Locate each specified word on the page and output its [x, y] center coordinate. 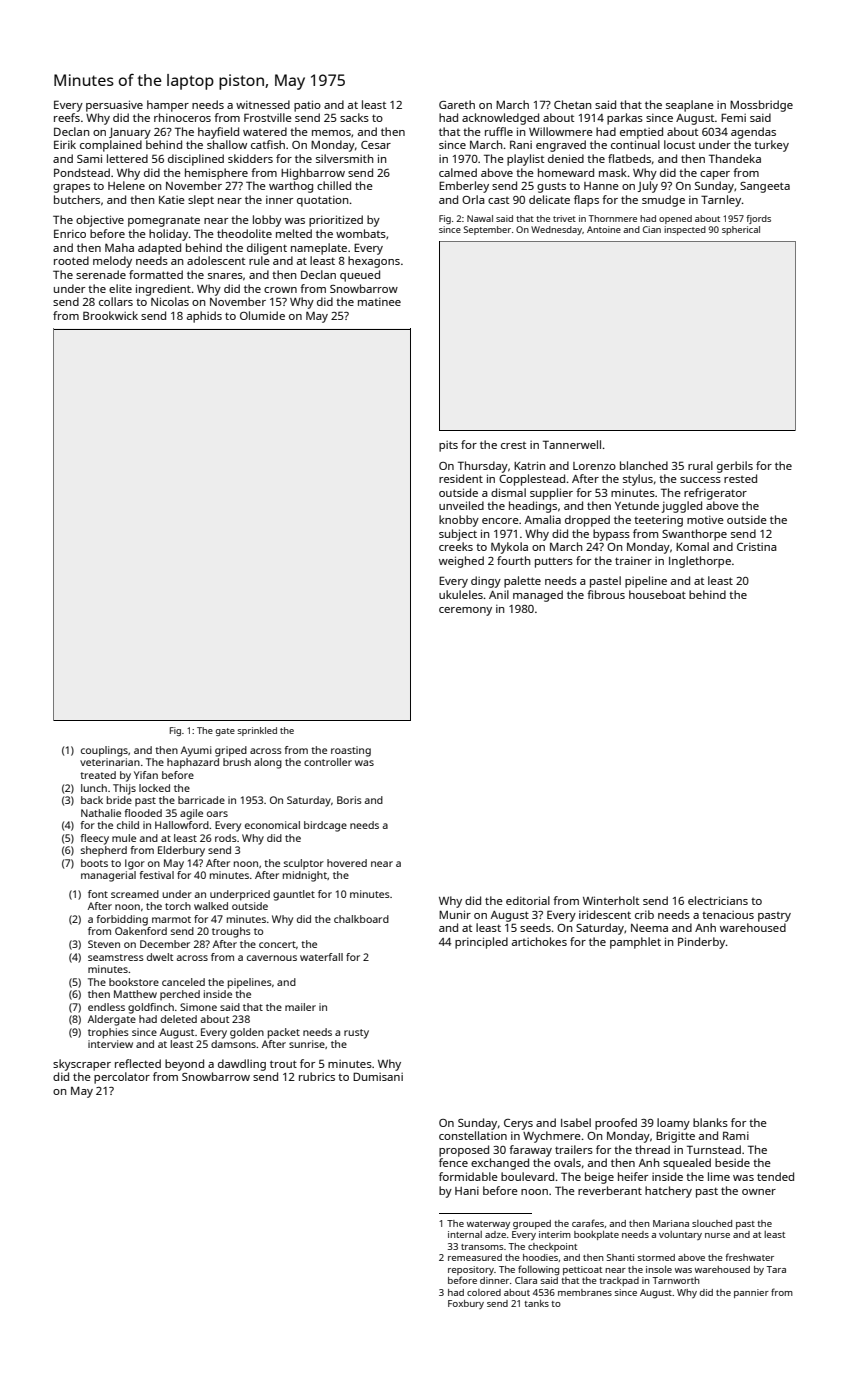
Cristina [757, 547]
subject [458, 535]
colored [484, 1292]
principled [481, 943]
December [165, 944]
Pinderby [701, 943]
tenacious [728, 915]
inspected [685, 230]
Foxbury [466, 1304]
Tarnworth [676, 1280]
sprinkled [257, 731]
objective [100, 221]
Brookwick [110, 315]
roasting [351, 751]
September [487, 230]
